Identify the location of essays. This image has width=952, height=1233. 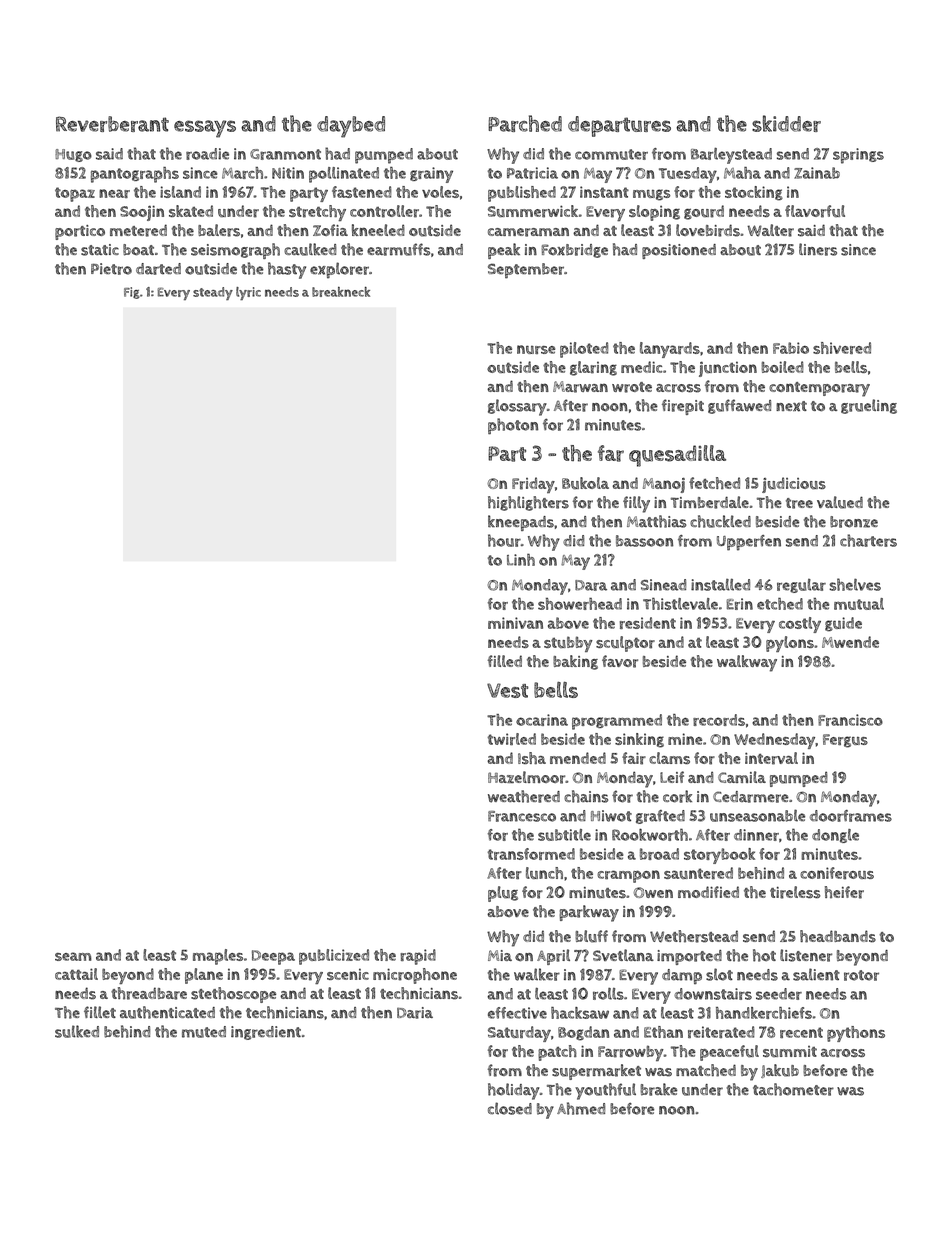
(205, 129).
